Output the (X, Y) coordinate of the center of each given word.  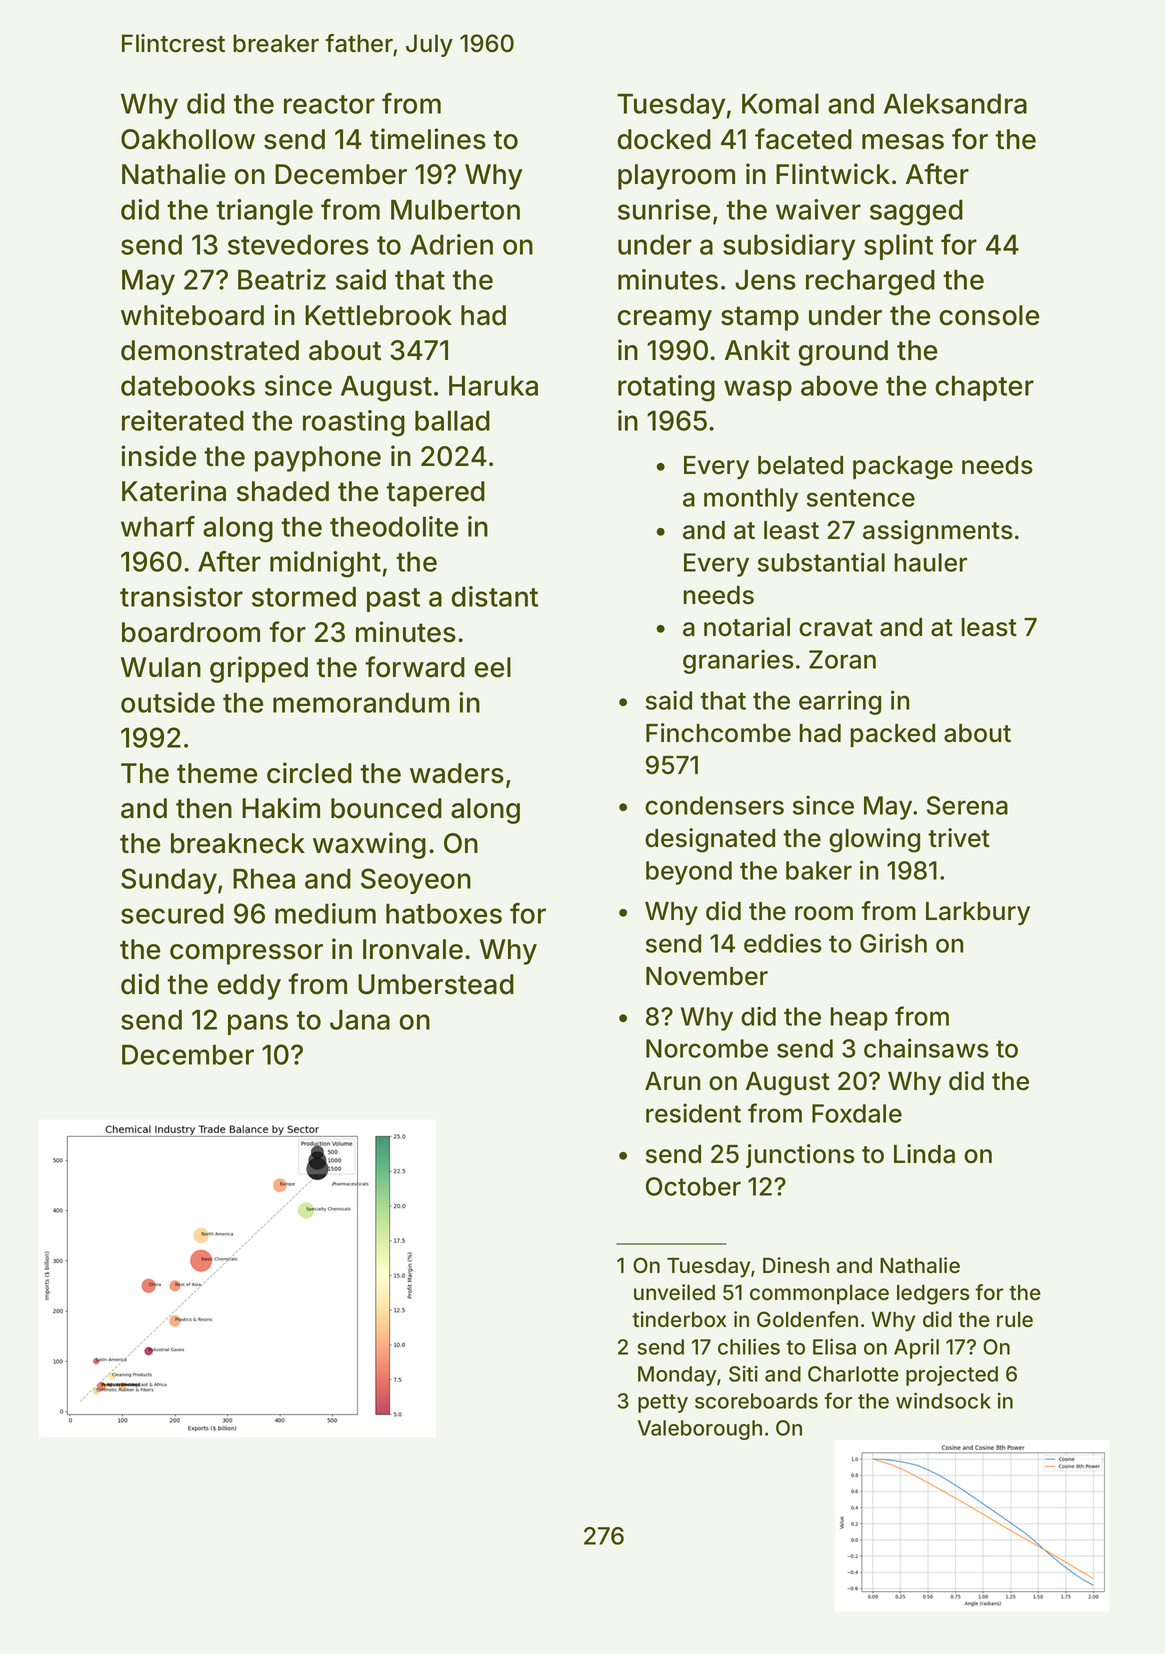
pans (258, 1024)
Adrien (451, 244)
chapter (984, 388)
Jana (360, 1019)
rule (1015, 1319)
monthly (751, 500)
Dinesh (796, 1265)
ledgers (933, 1295)
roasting (354, 423)
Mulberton (455, 209)
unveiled (674, 1292)
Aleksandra (955, 103)
